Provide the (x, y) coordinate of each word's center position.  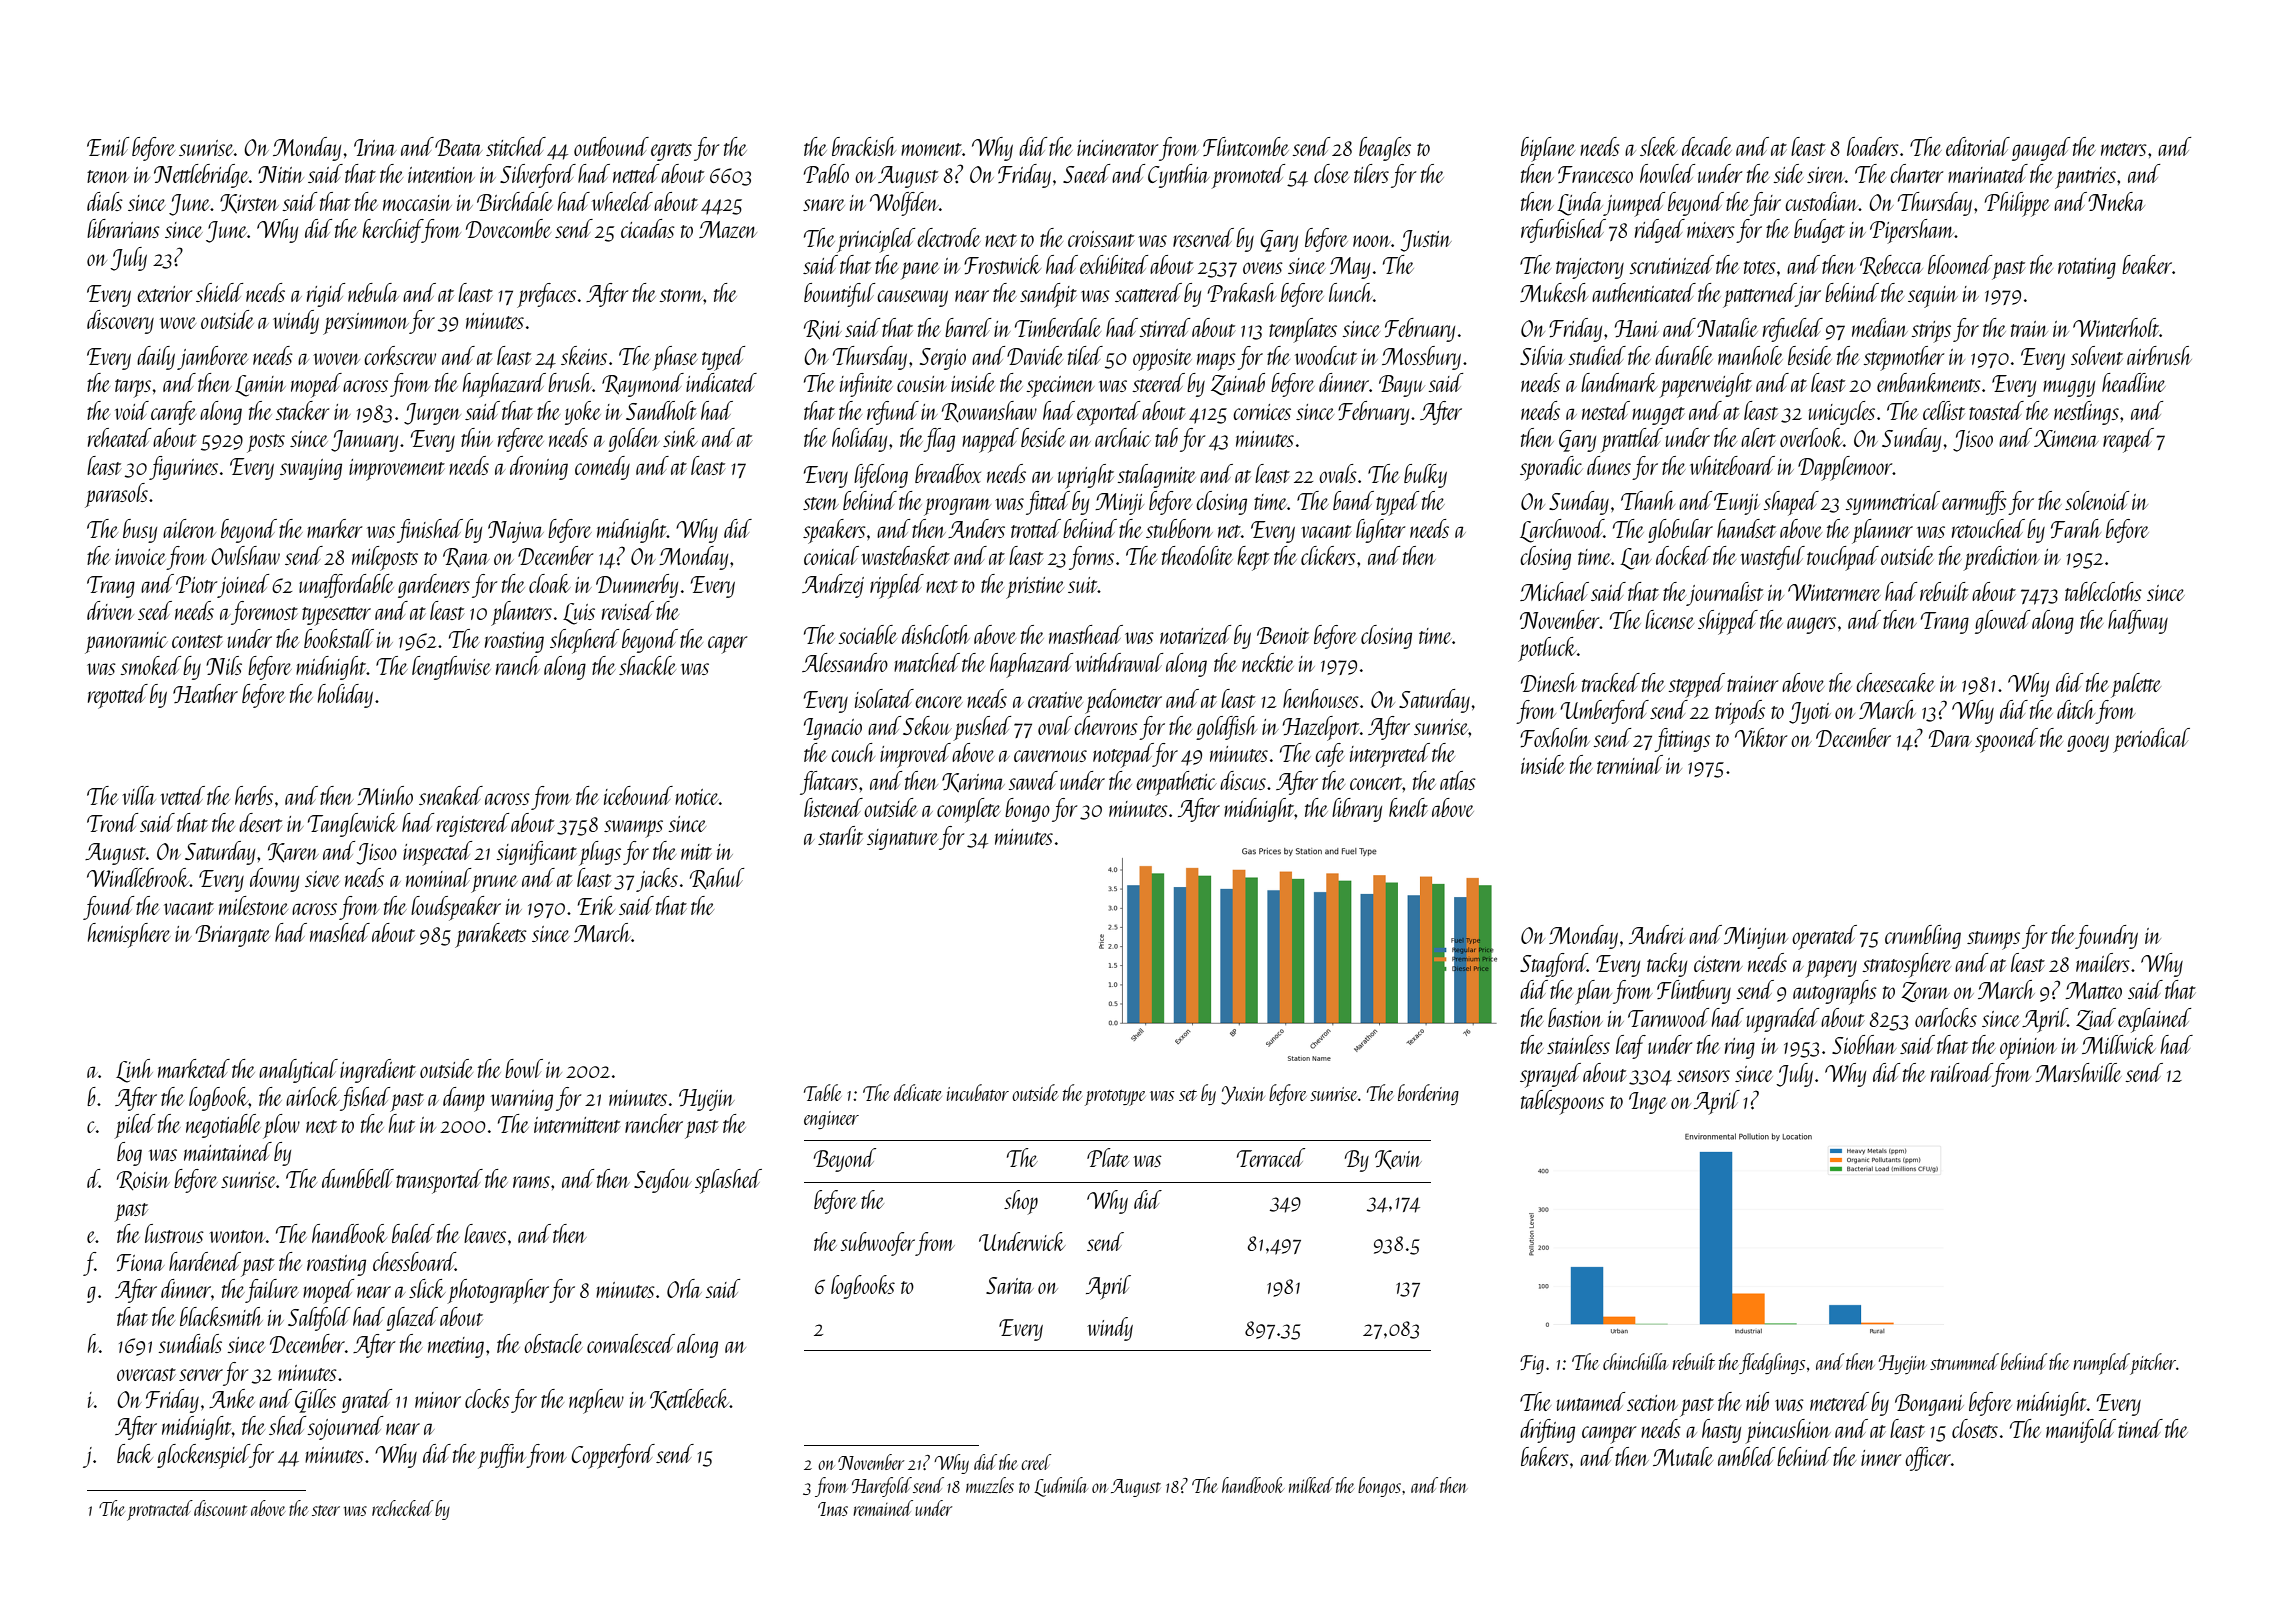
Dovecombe (508, 228)
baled (413, 1233)
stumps (1993, 940)
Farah (2076, 528)
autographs (1835, 992)
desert (261, 822)
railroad (1962, 1072)
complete (969, 810)
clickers (1328, 555)
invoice (140, 557)
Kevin (1398, 1159)
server (201, 1375)
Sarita (1010, 1285)
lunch (1351, 292)
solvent (2097, 355)
